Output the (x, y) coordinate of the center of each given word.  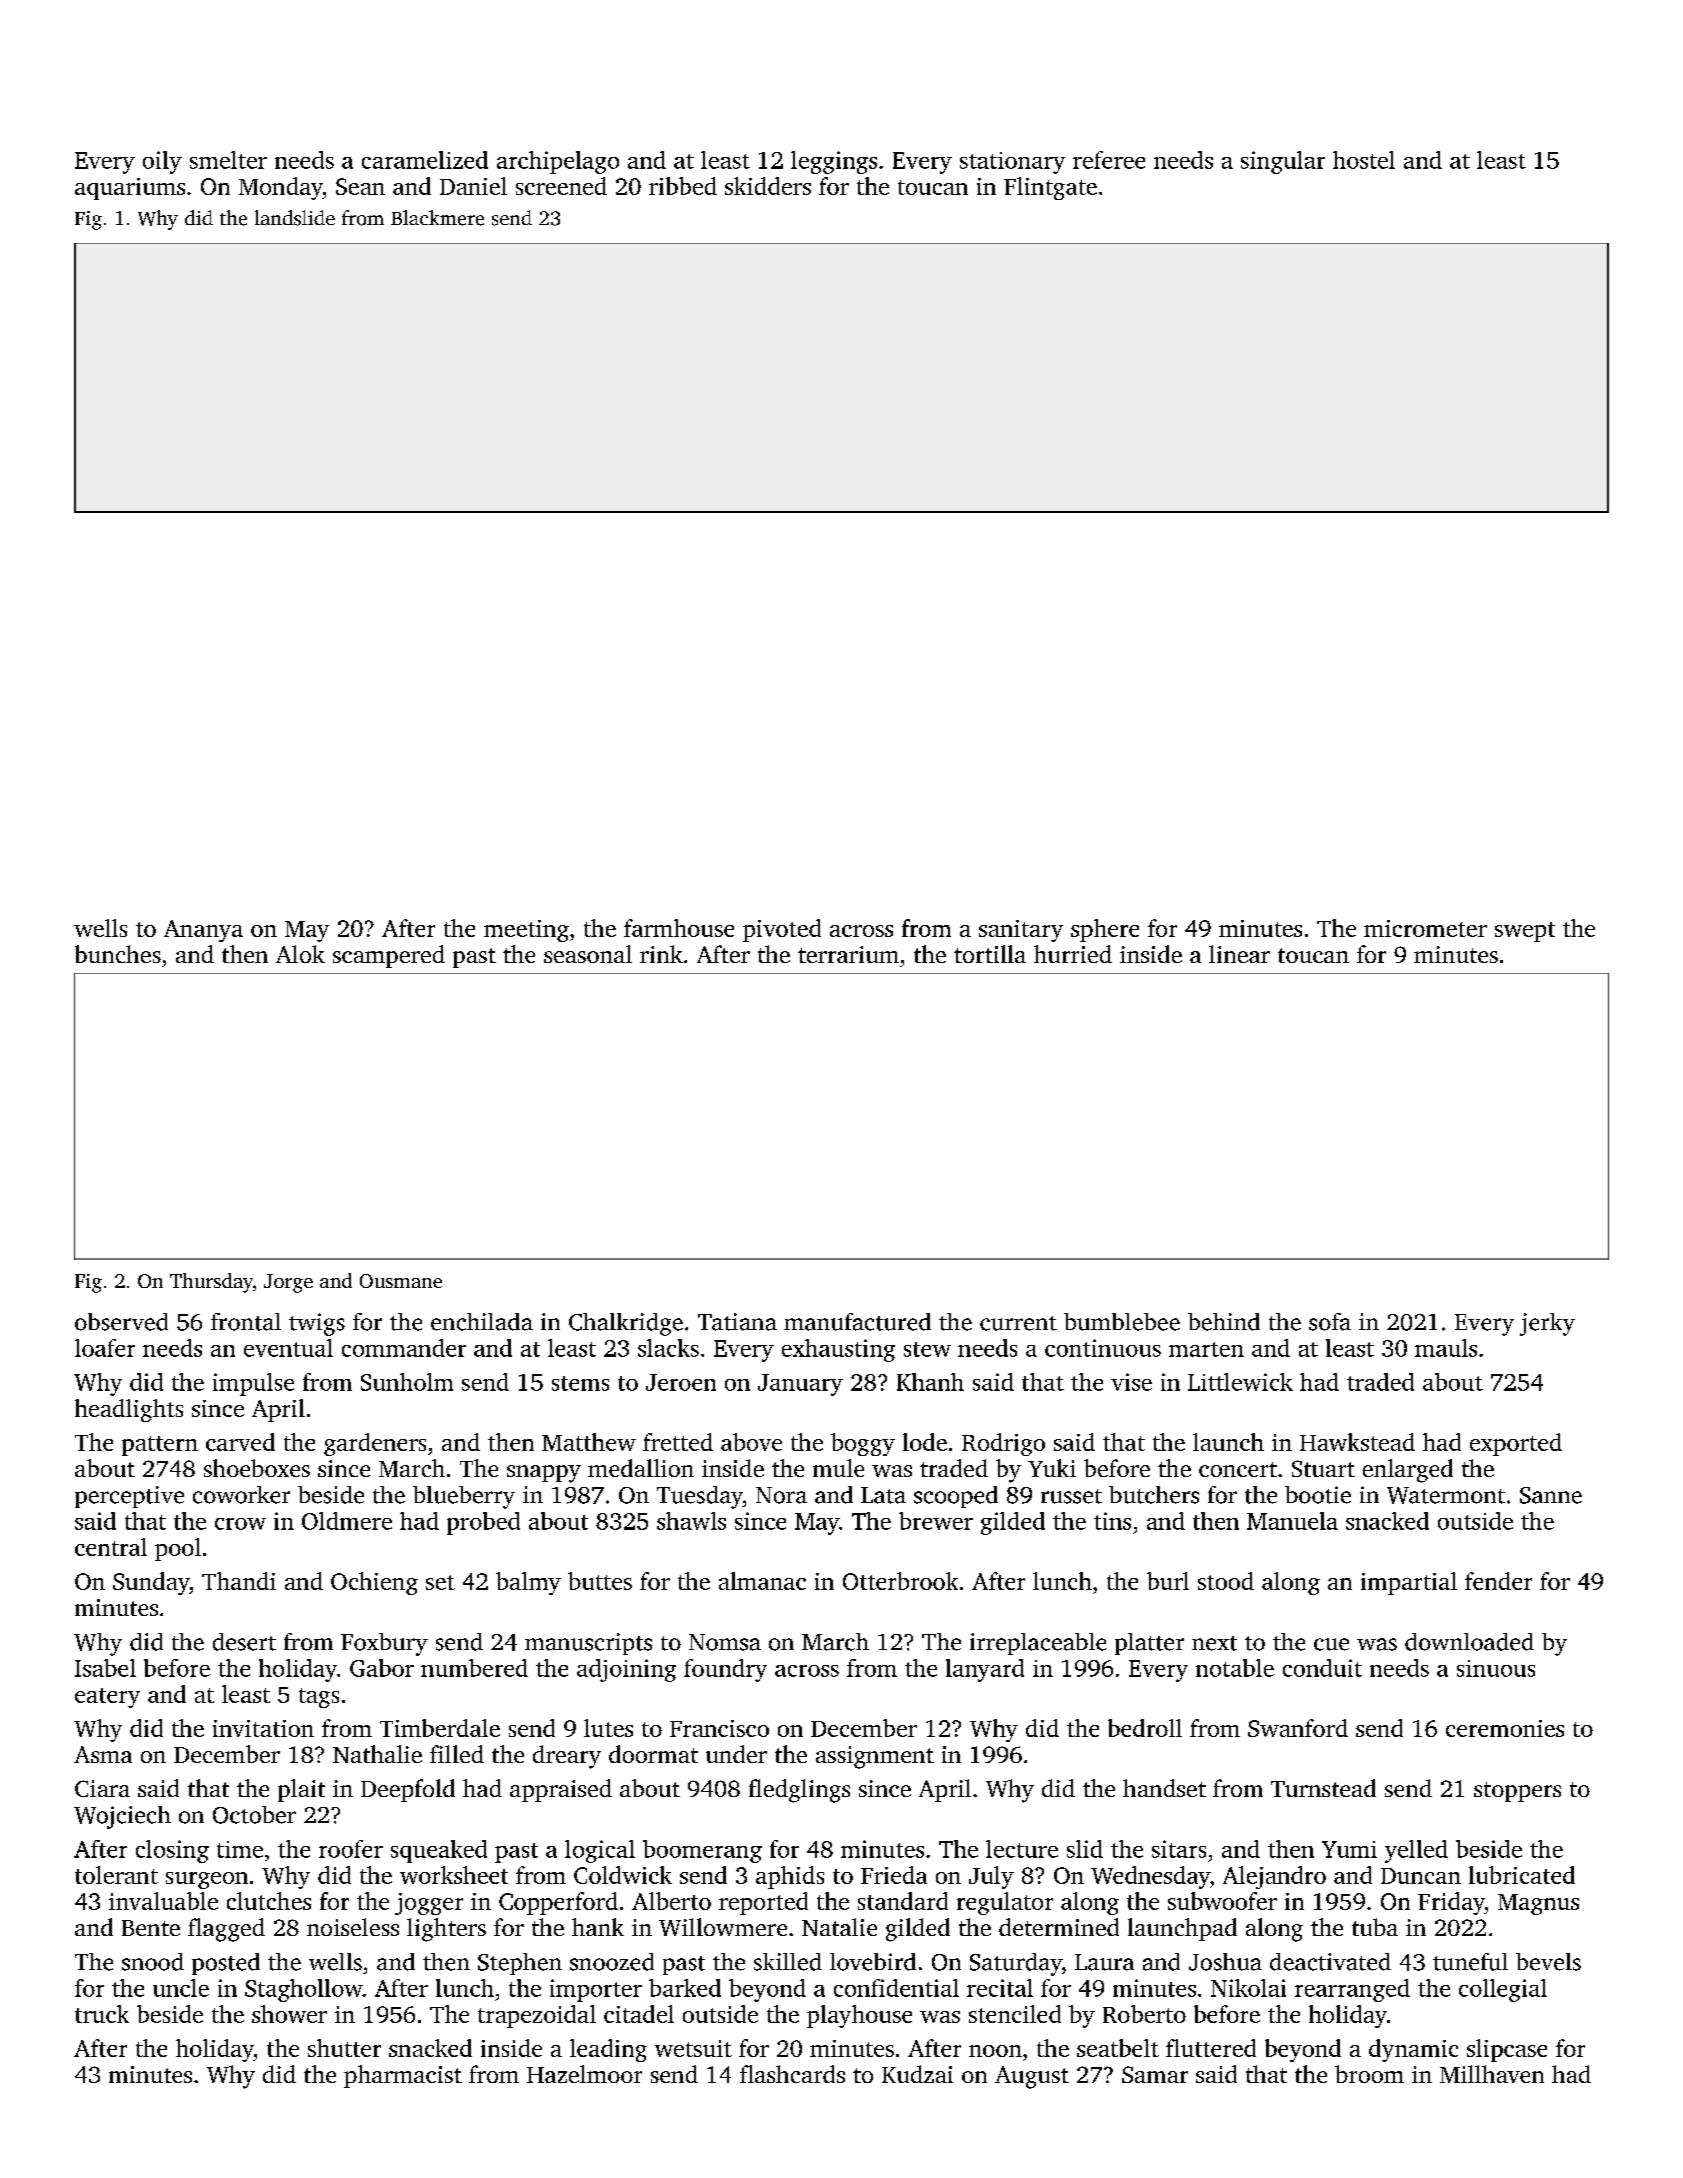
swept (1525, 932)
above (751, 1442)
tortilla (990, 954)
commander (404, 1348)
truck (102, 2014)
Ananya (203, 931)
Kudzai (917, 2074)
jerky (1547, 1324)
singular (1283, 162)
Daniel (473, 186)
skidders (768, 186)
